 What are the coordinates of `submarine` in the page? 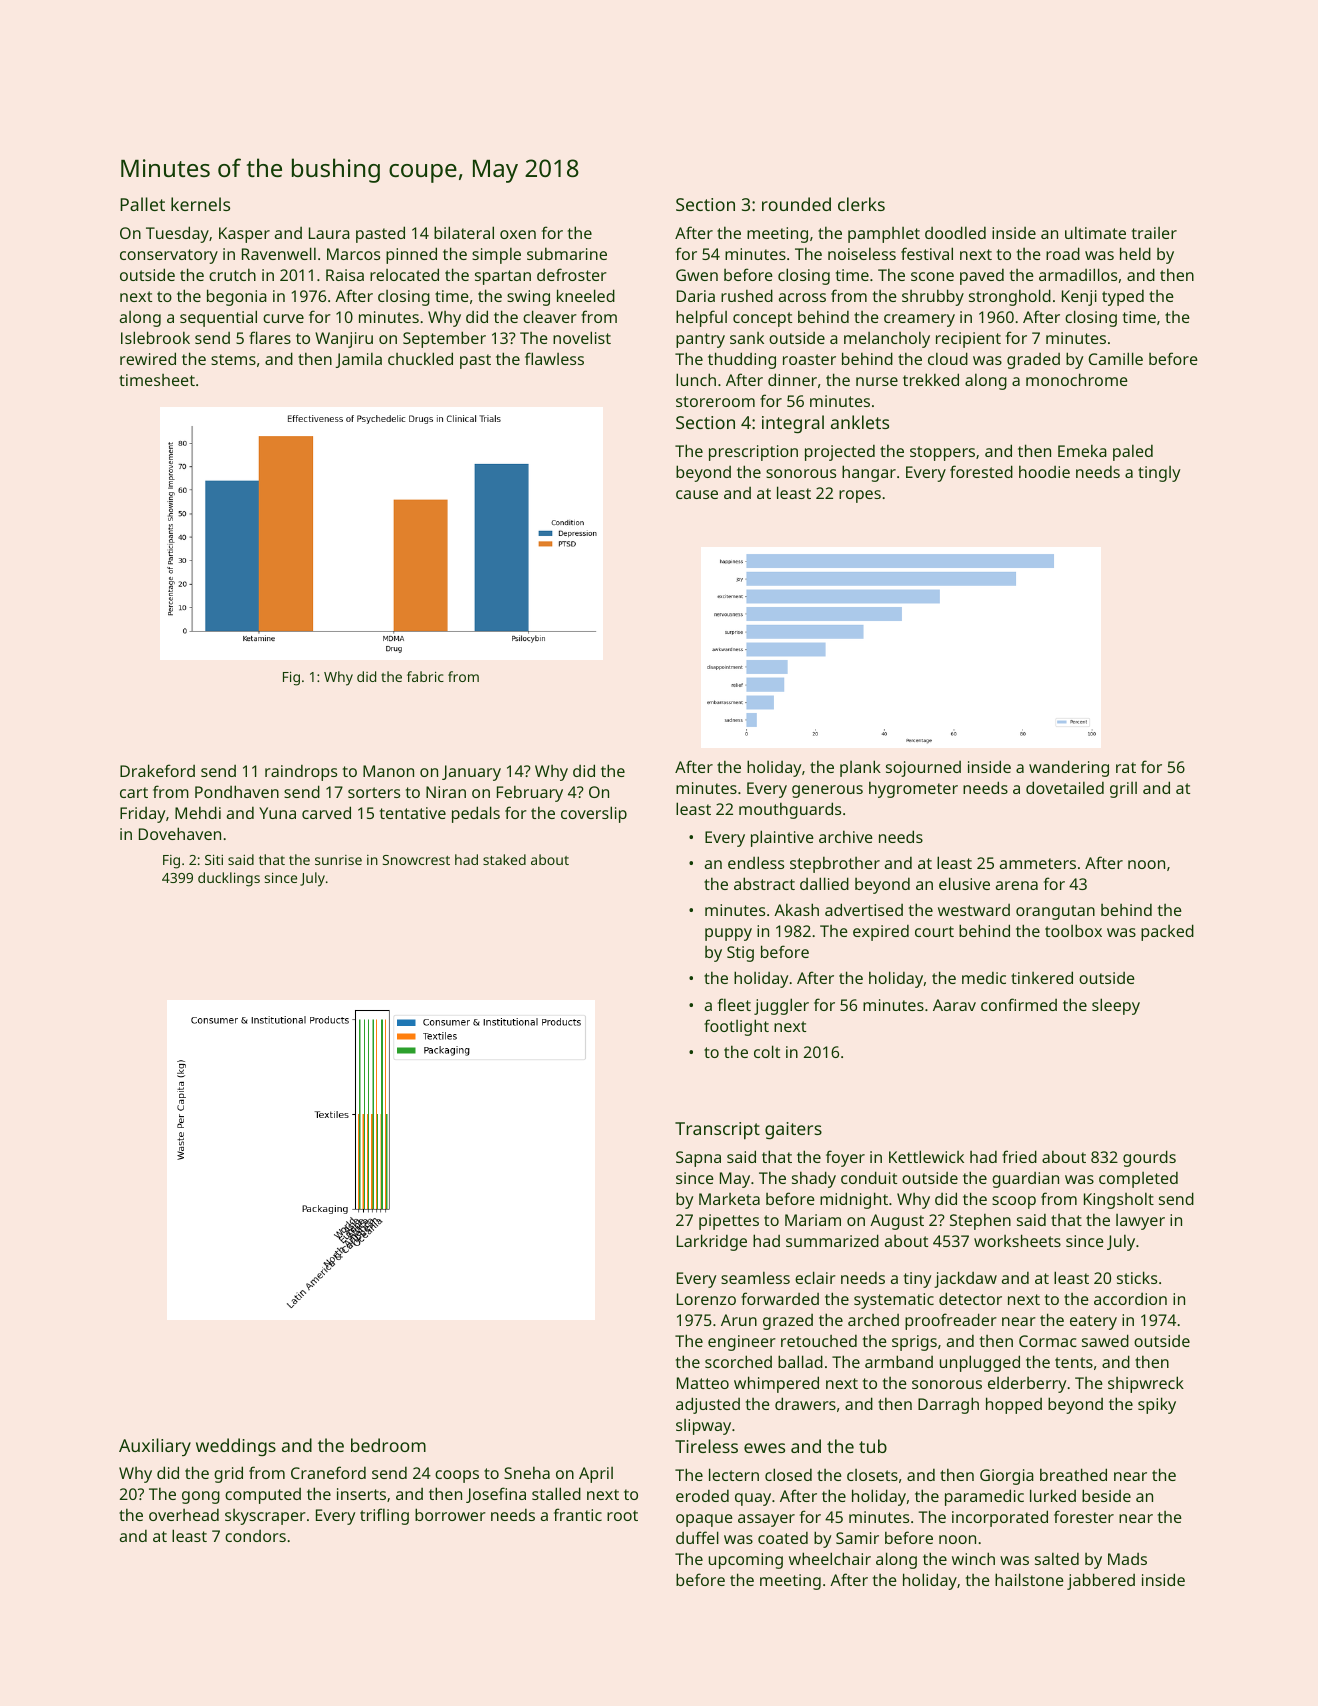 It's located at (567, 253).
